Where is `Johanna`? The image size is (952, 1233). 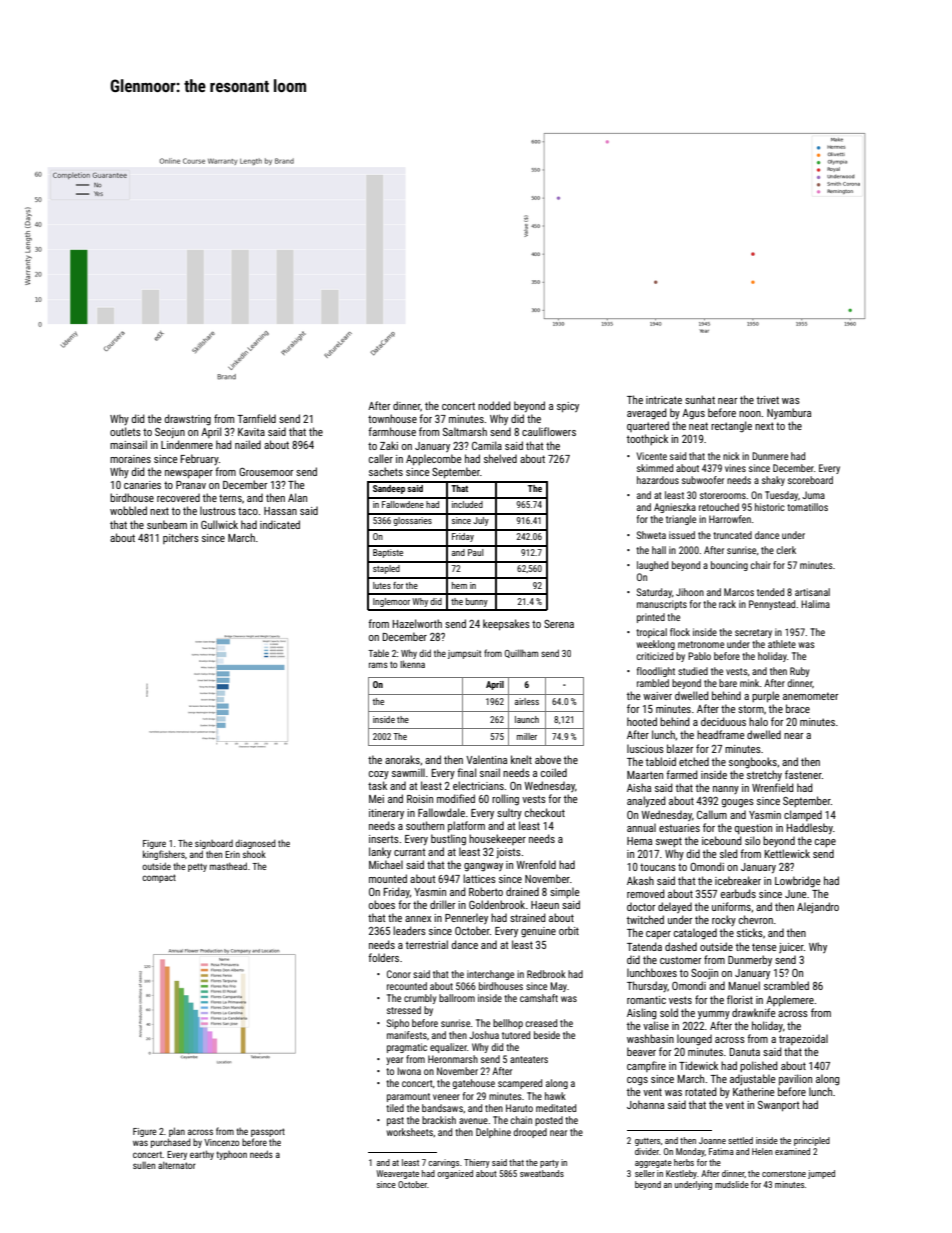
Johanna is located at coordinates (645, 1104).
